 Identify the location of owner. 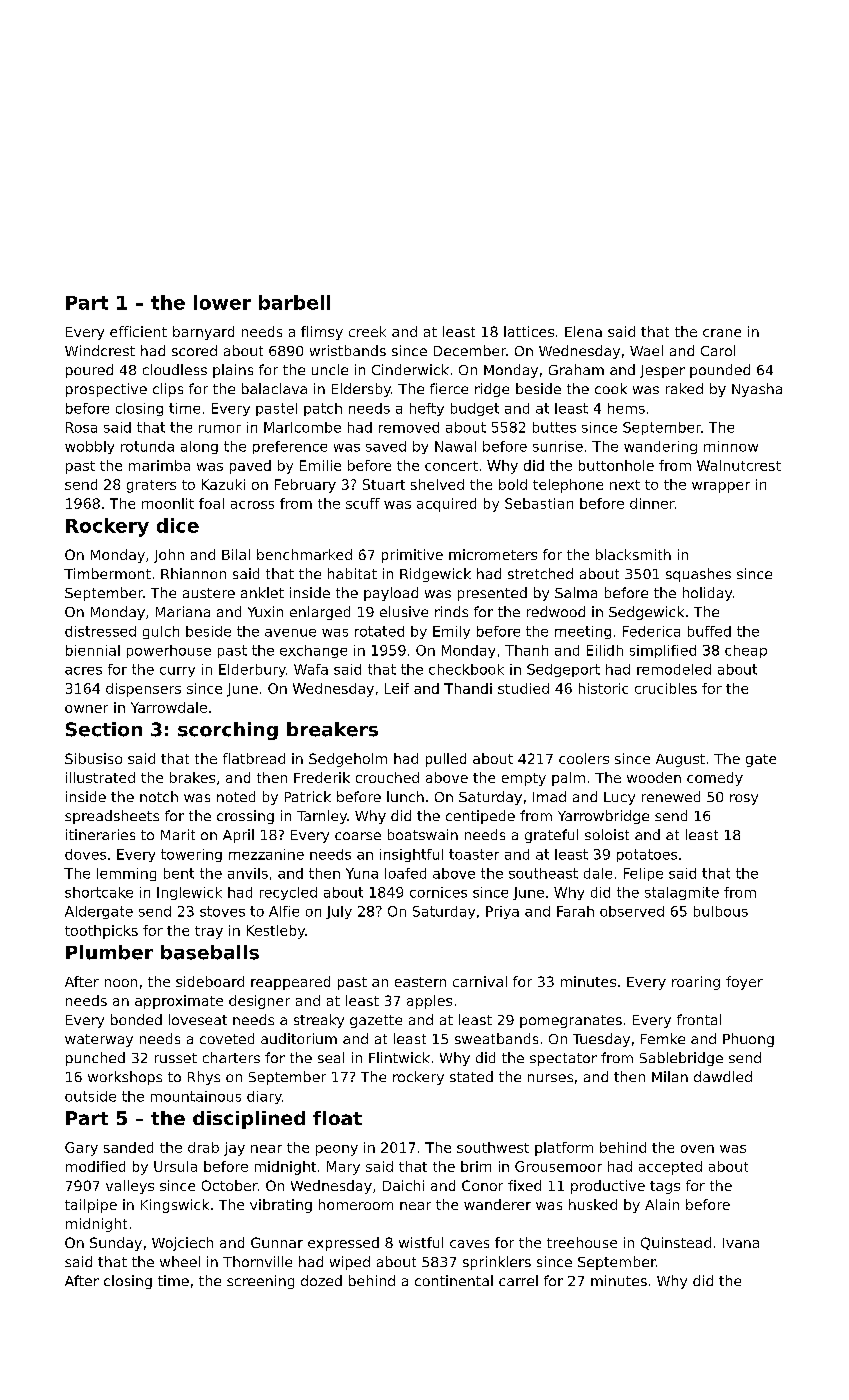
(86, 709).
